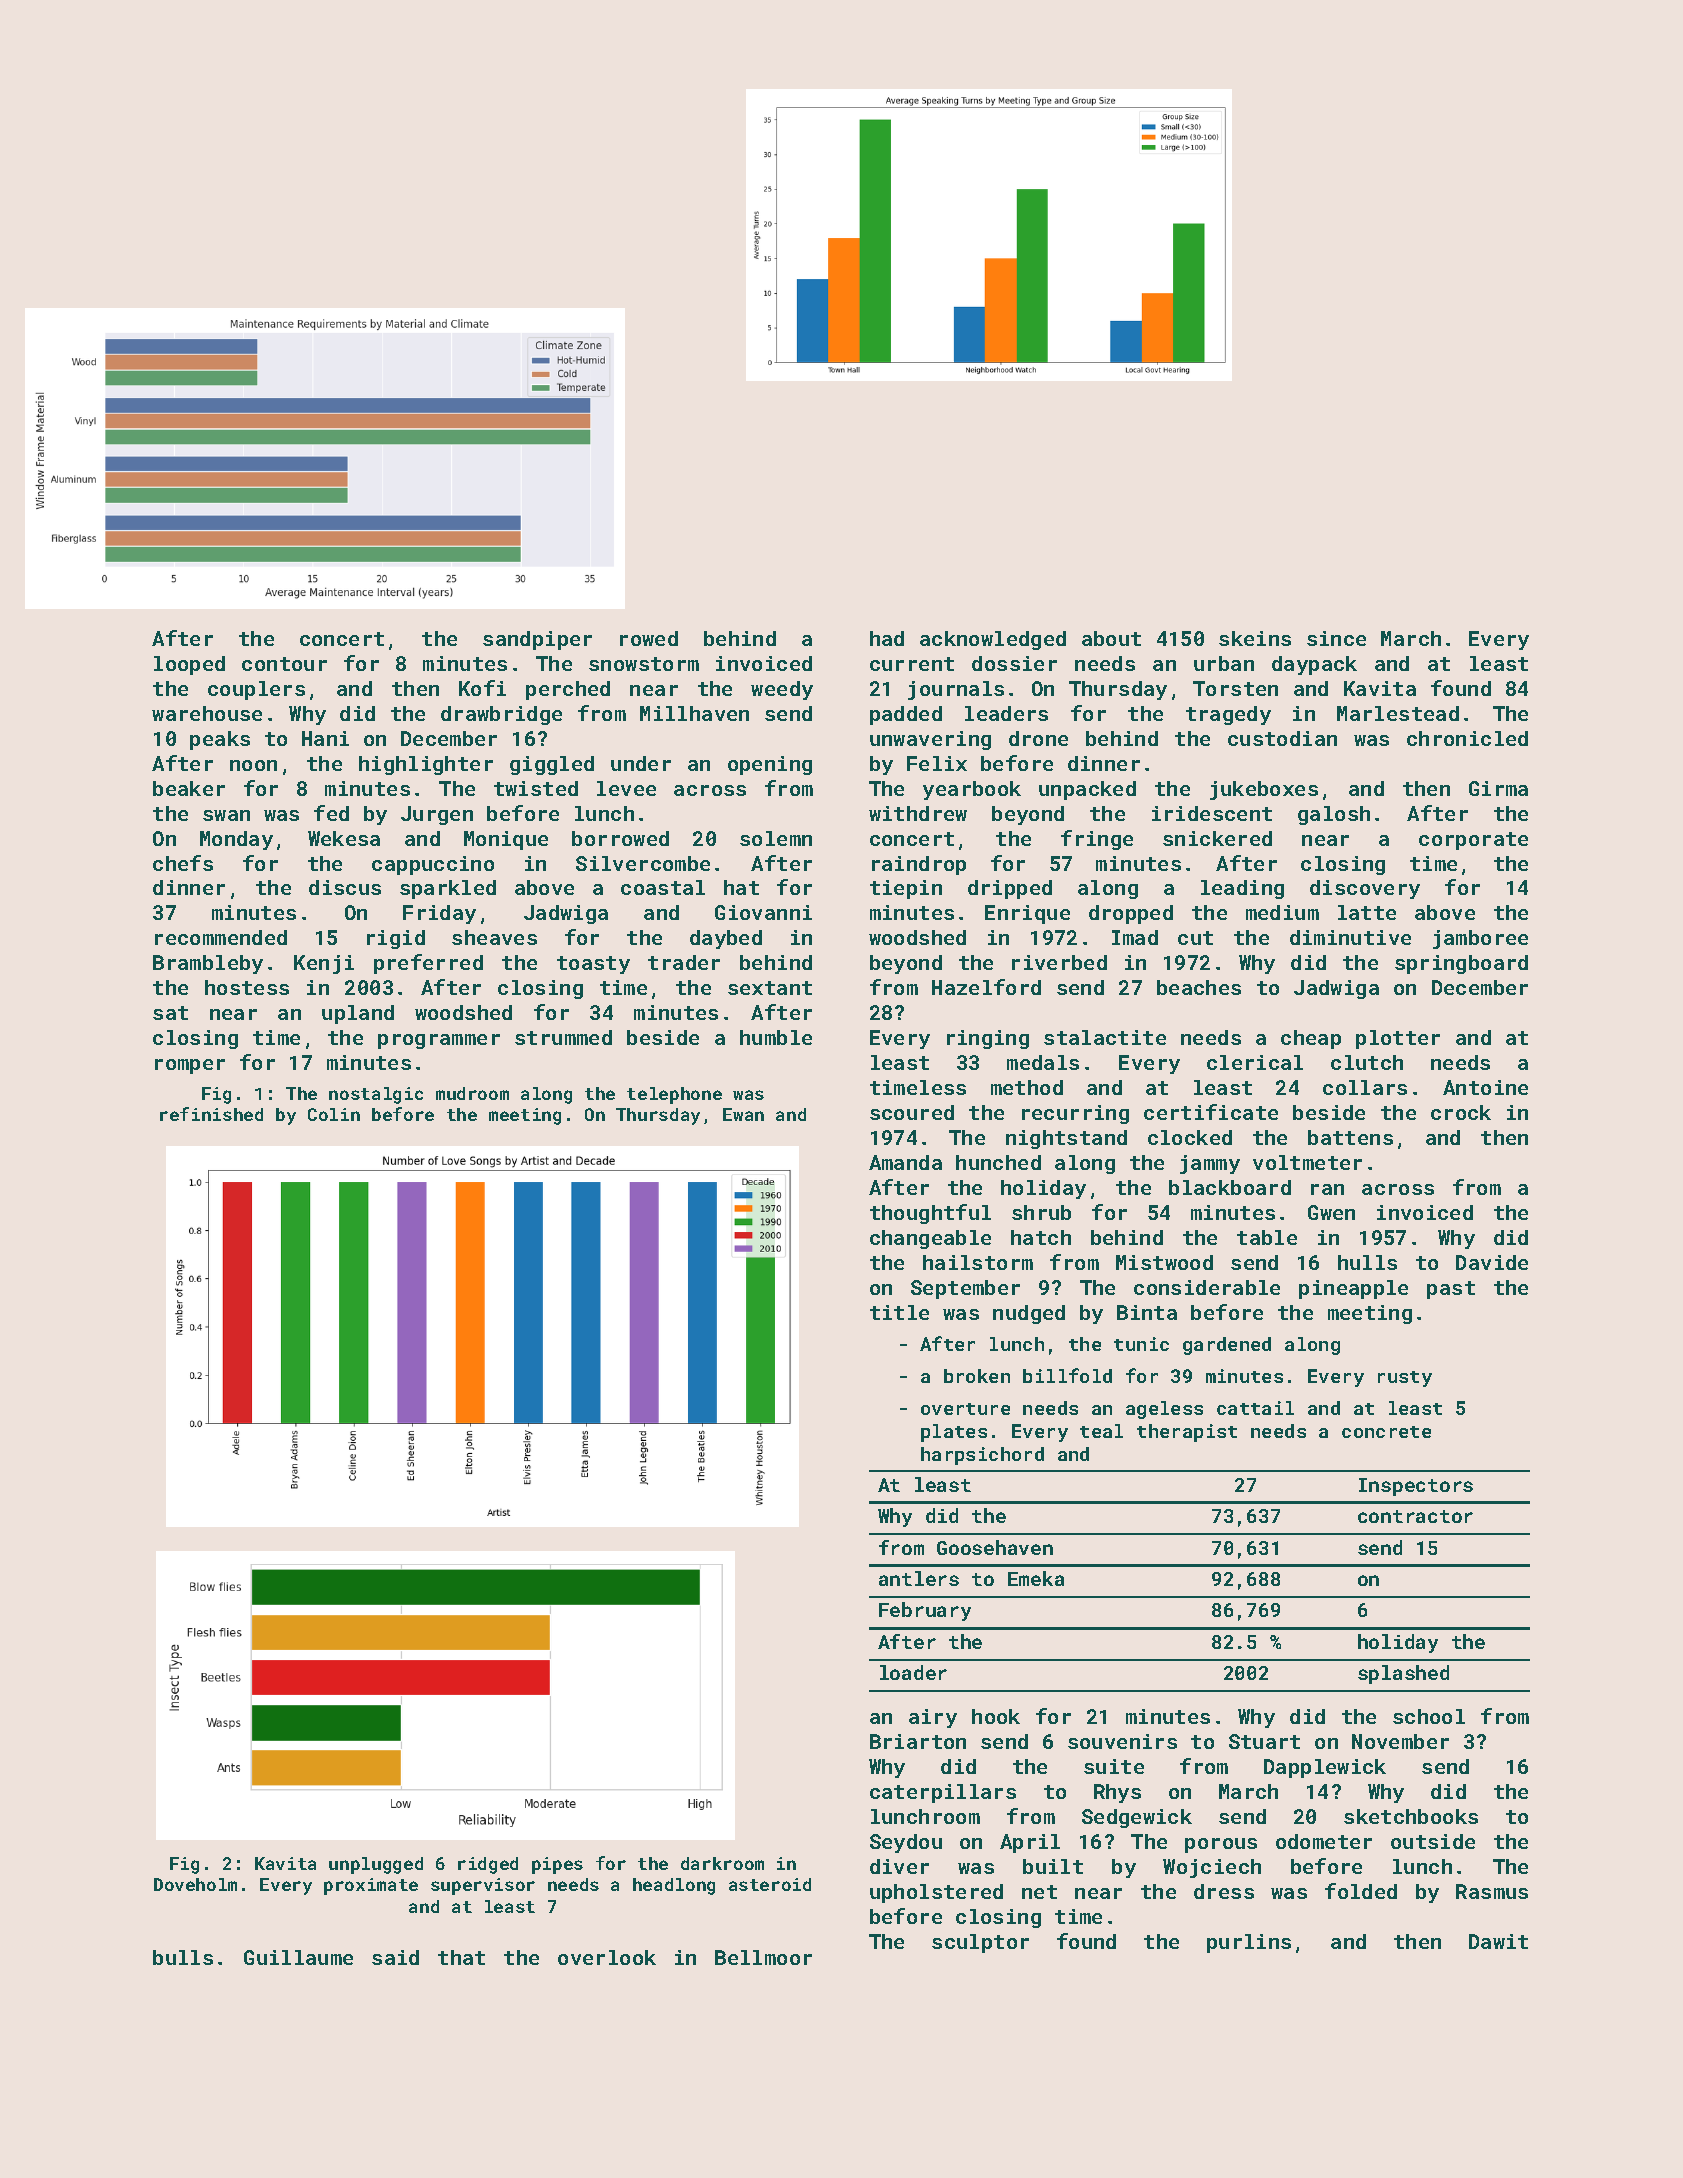 The image size is (1683, 2178). I want to click on Guillaume, so click(298, 1957).
